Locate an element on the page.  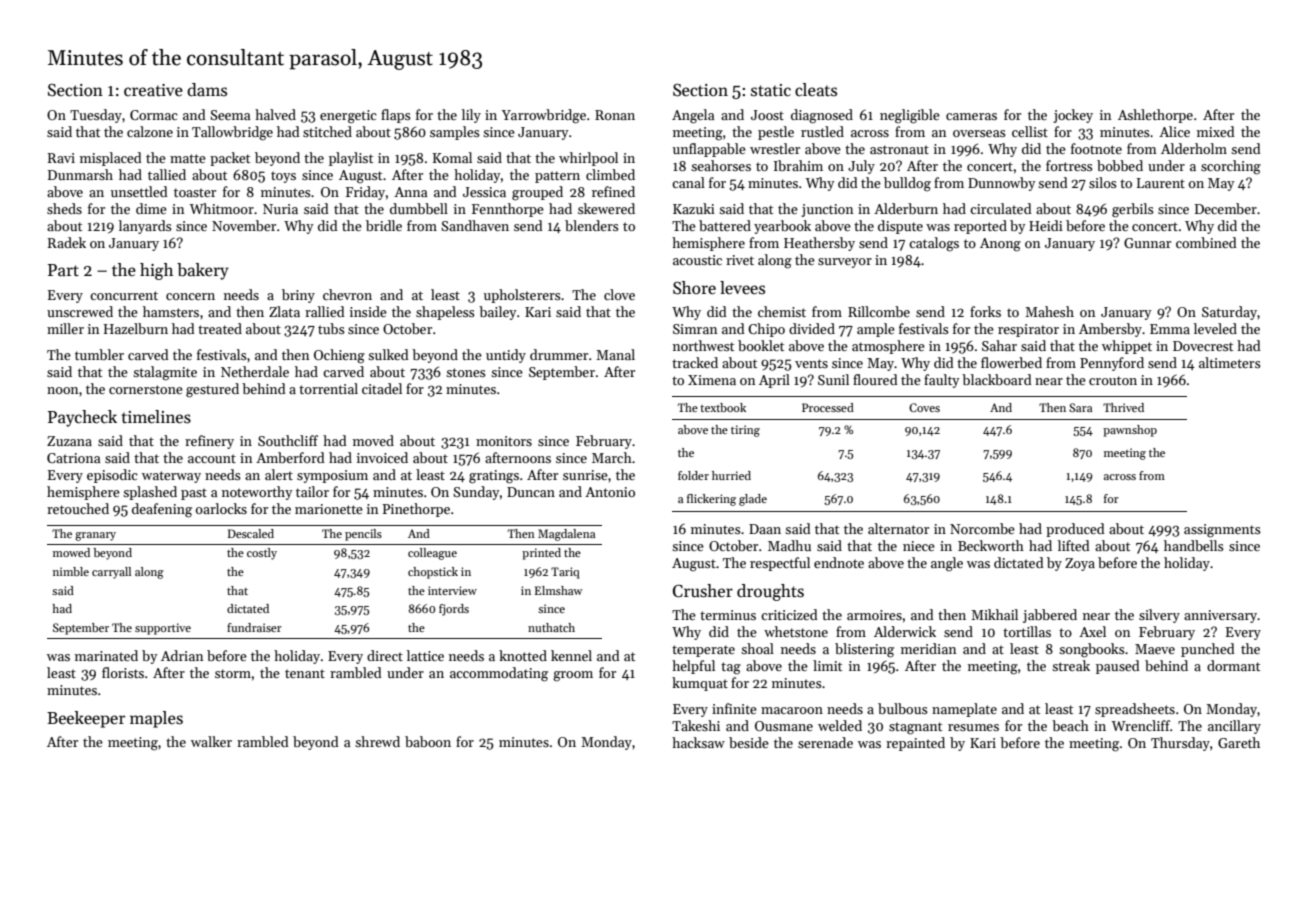
altimeters is located at coordinates (1230, 362).
